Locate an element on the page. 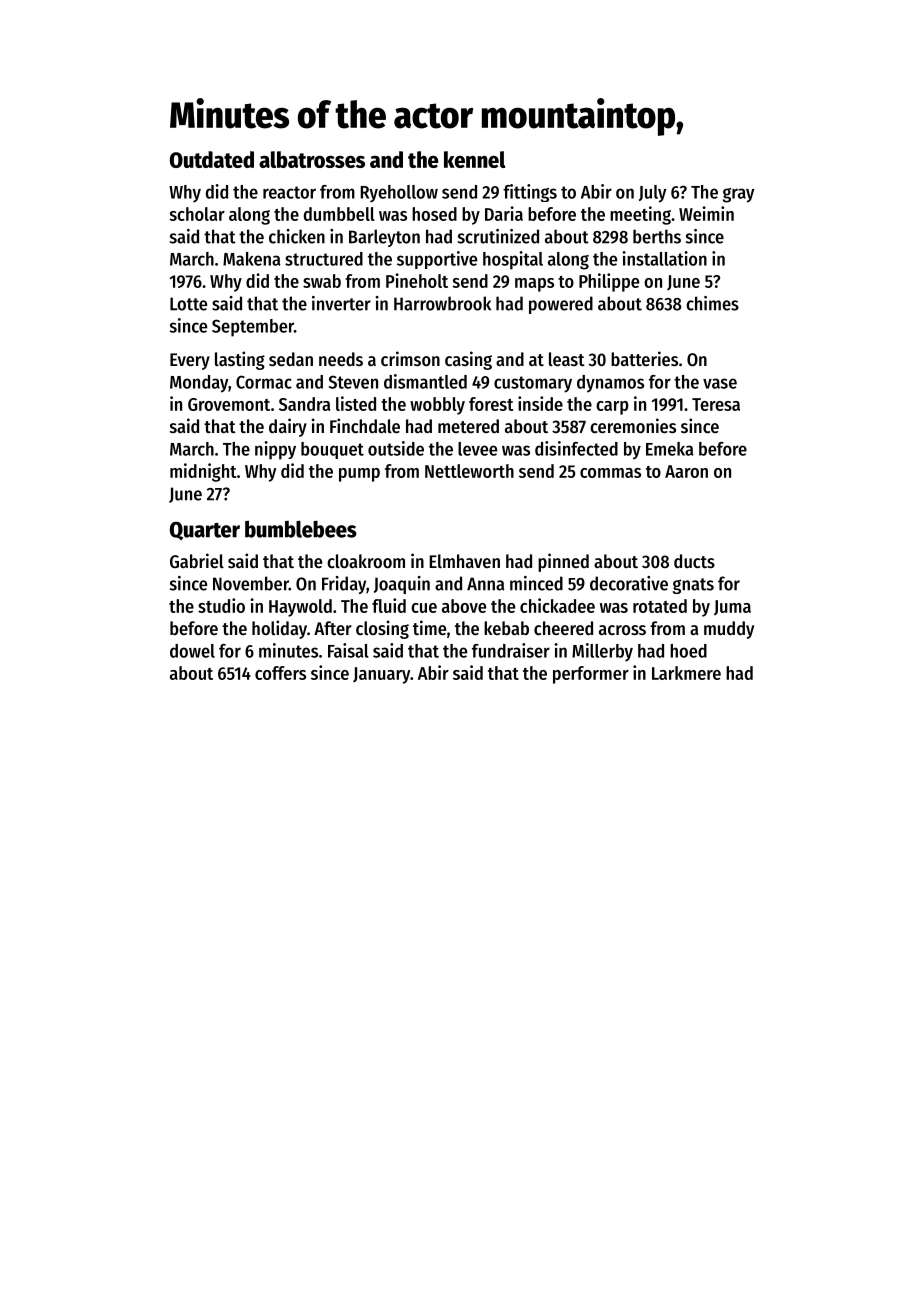 Image resolution: width=924 pixels, height=1311 pixels. Teresa is located at coordinates (716, 404).
